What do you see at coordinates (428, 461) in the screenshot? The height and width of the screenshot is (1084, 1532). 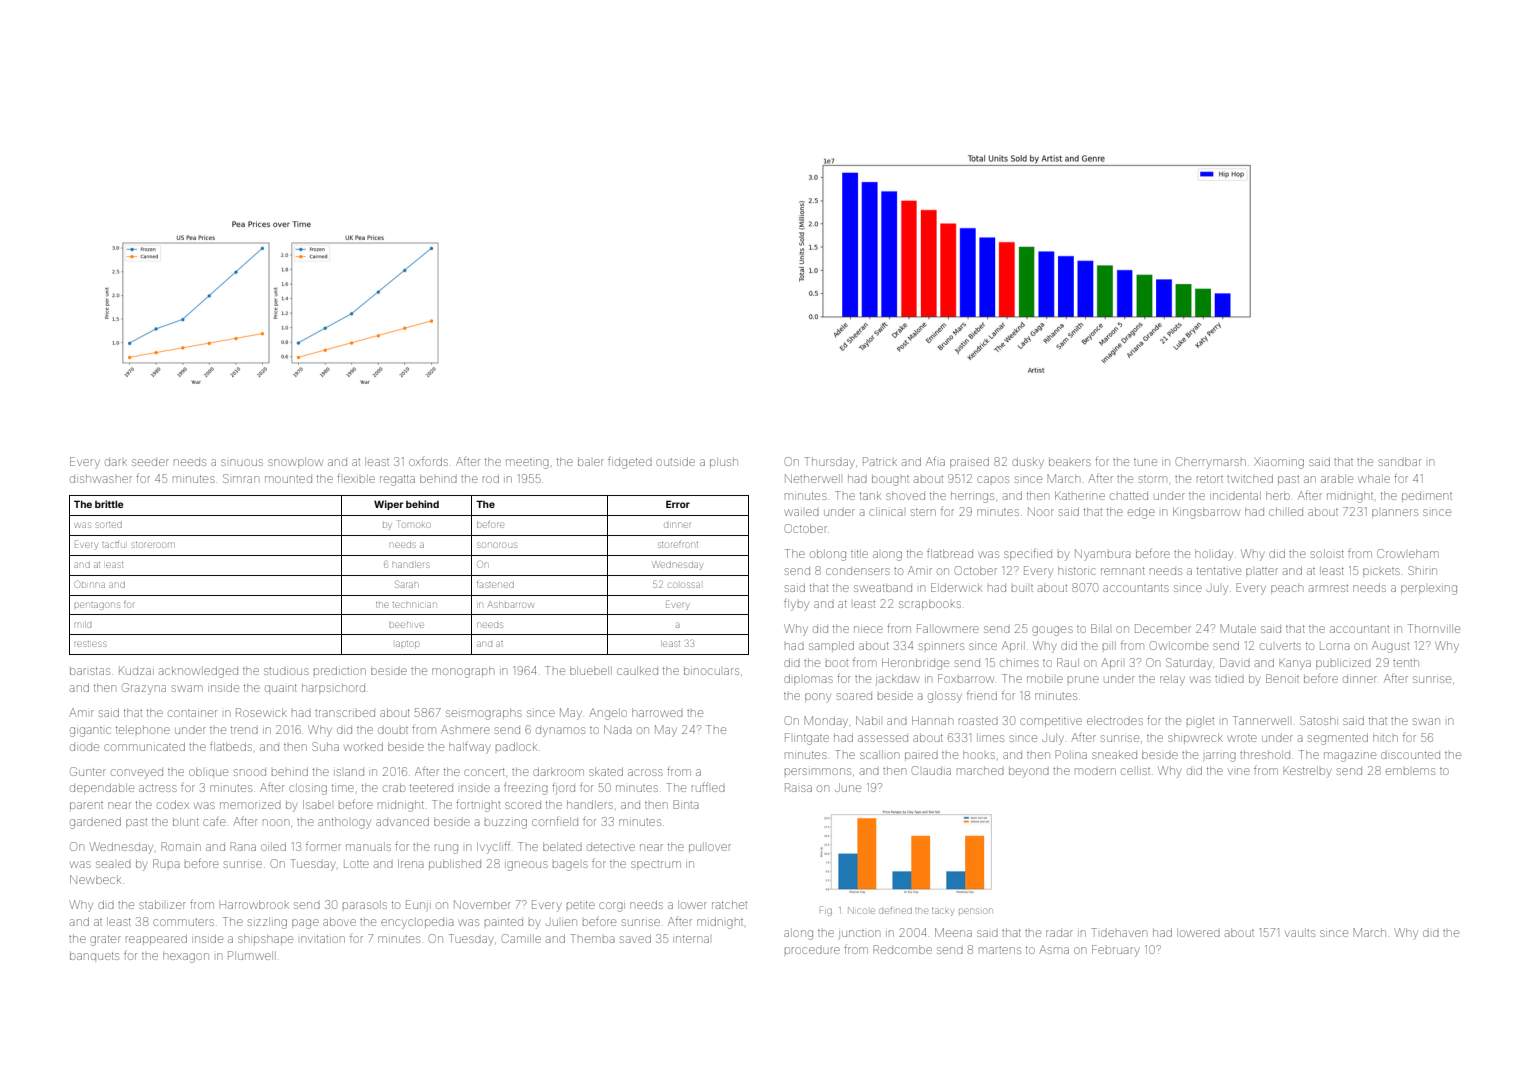 I see `oxfords` at bounding box center [428, 461].
